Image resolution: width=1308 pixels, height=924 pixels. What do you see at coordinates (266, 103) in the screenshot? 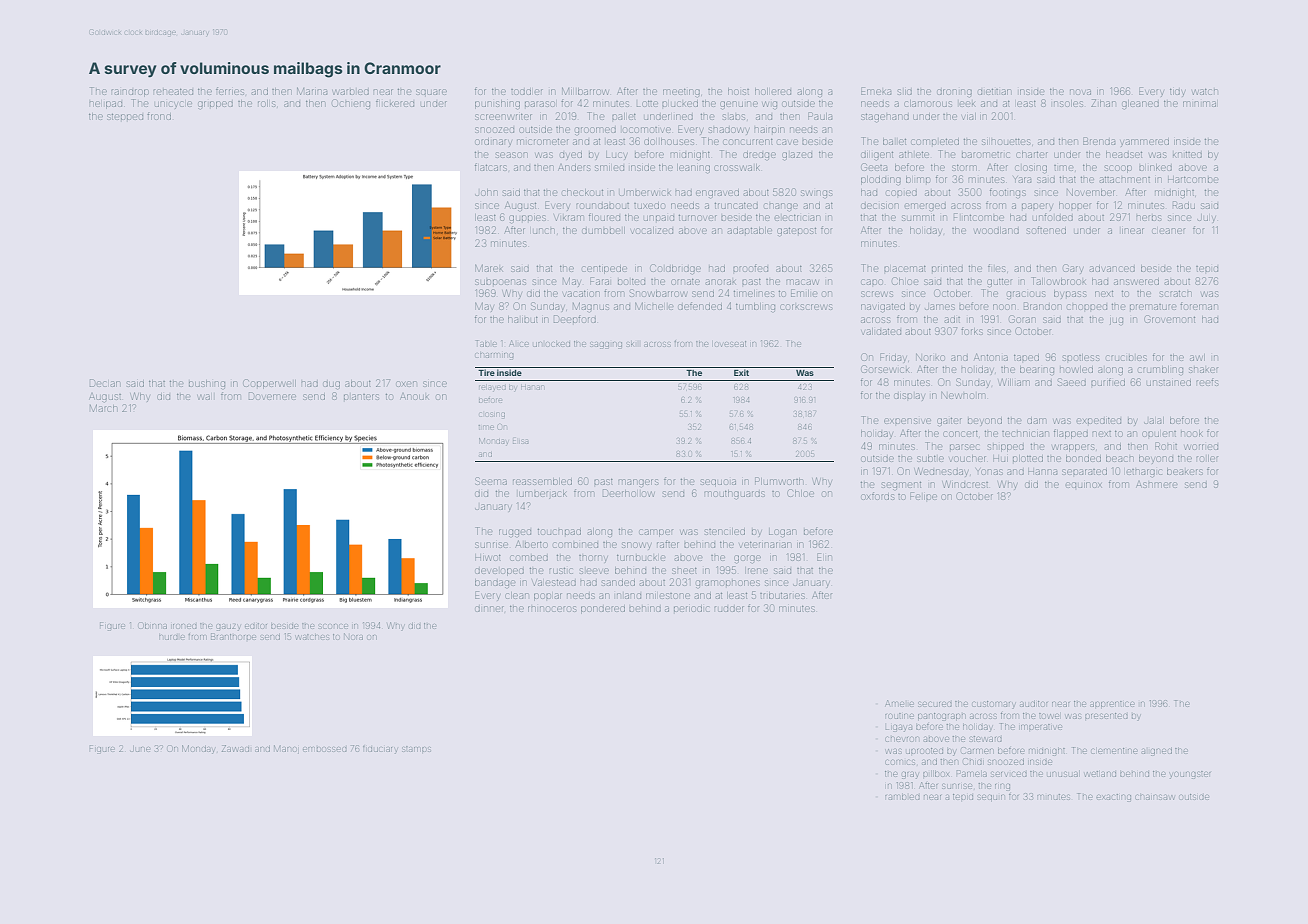
I see `rolls` at bounding box center [266, 103].
